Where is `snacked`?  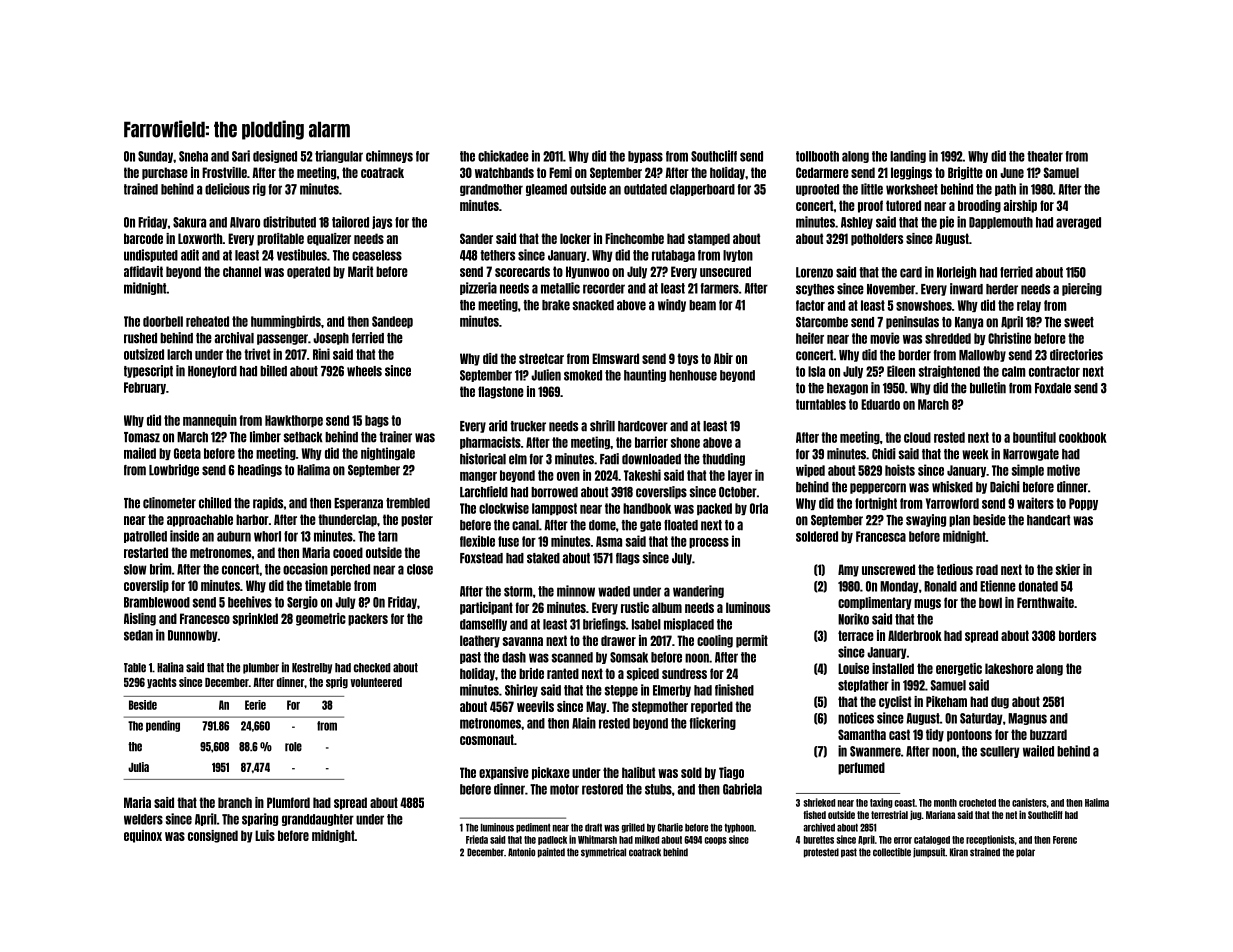
snacked is located at coordinates (593, 305).
